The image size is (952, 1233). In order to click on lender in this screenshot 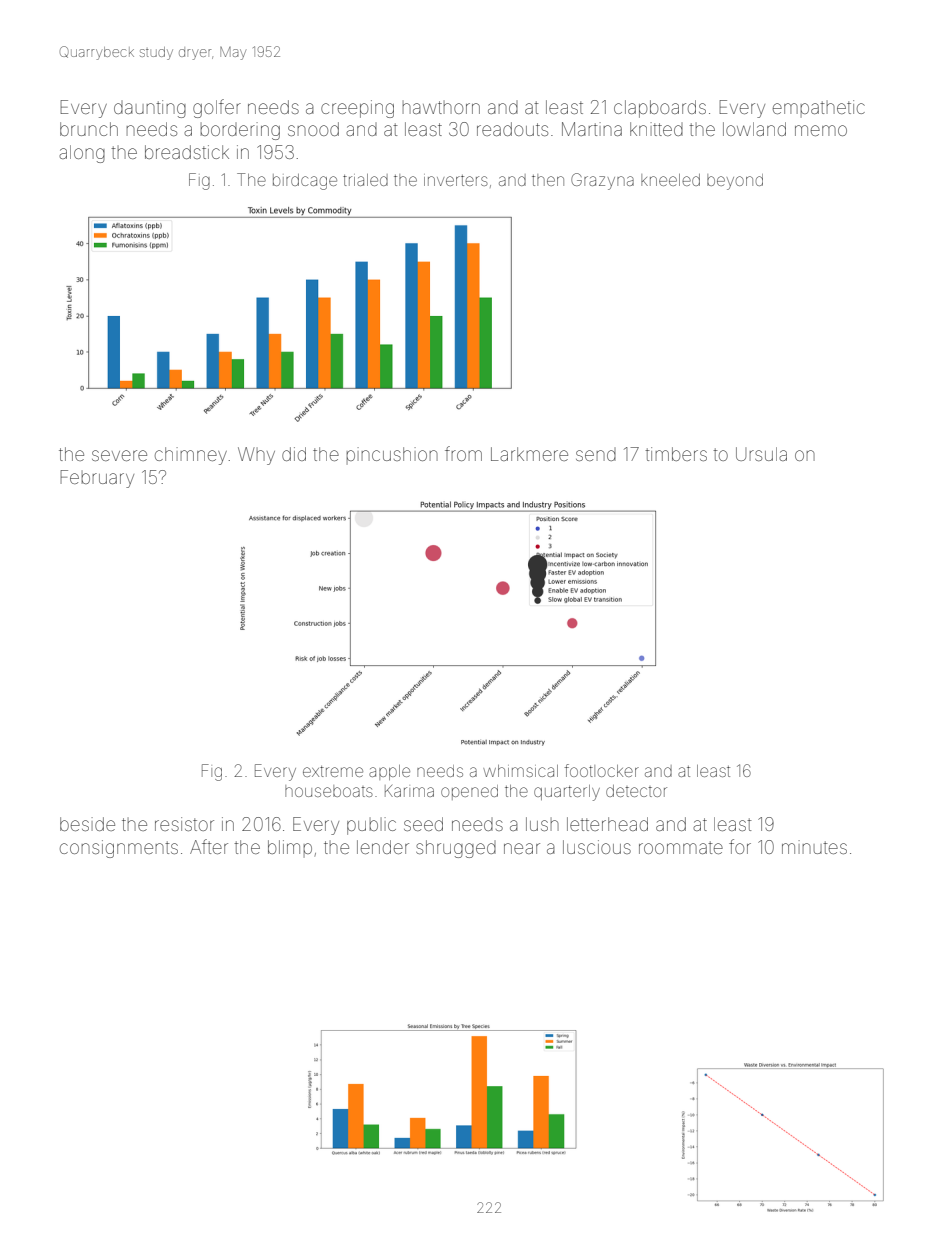, I will do `click(383, 847)`.
